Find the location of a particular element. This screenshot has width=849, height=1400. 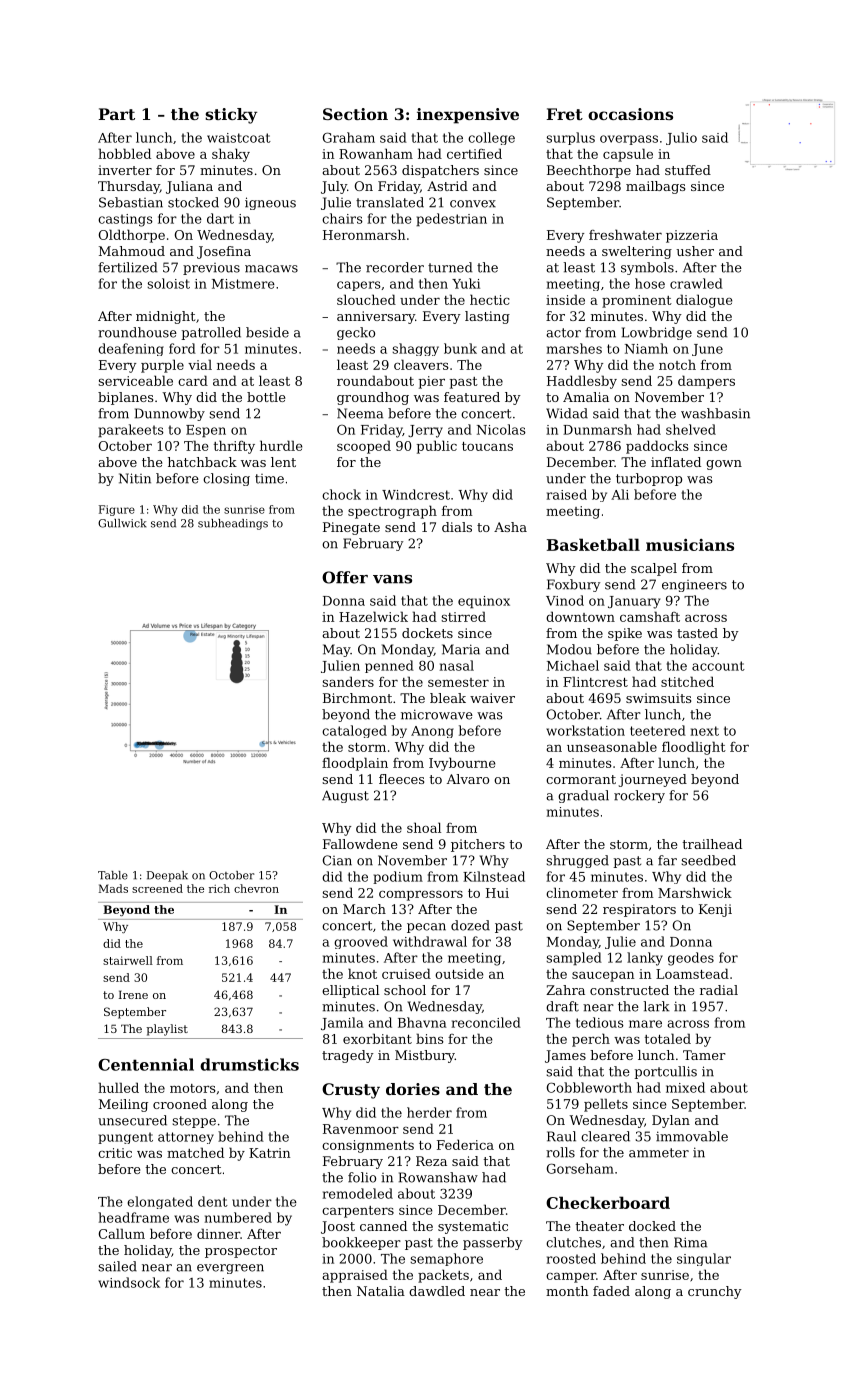

previous is located at coordinates (211, 269).
